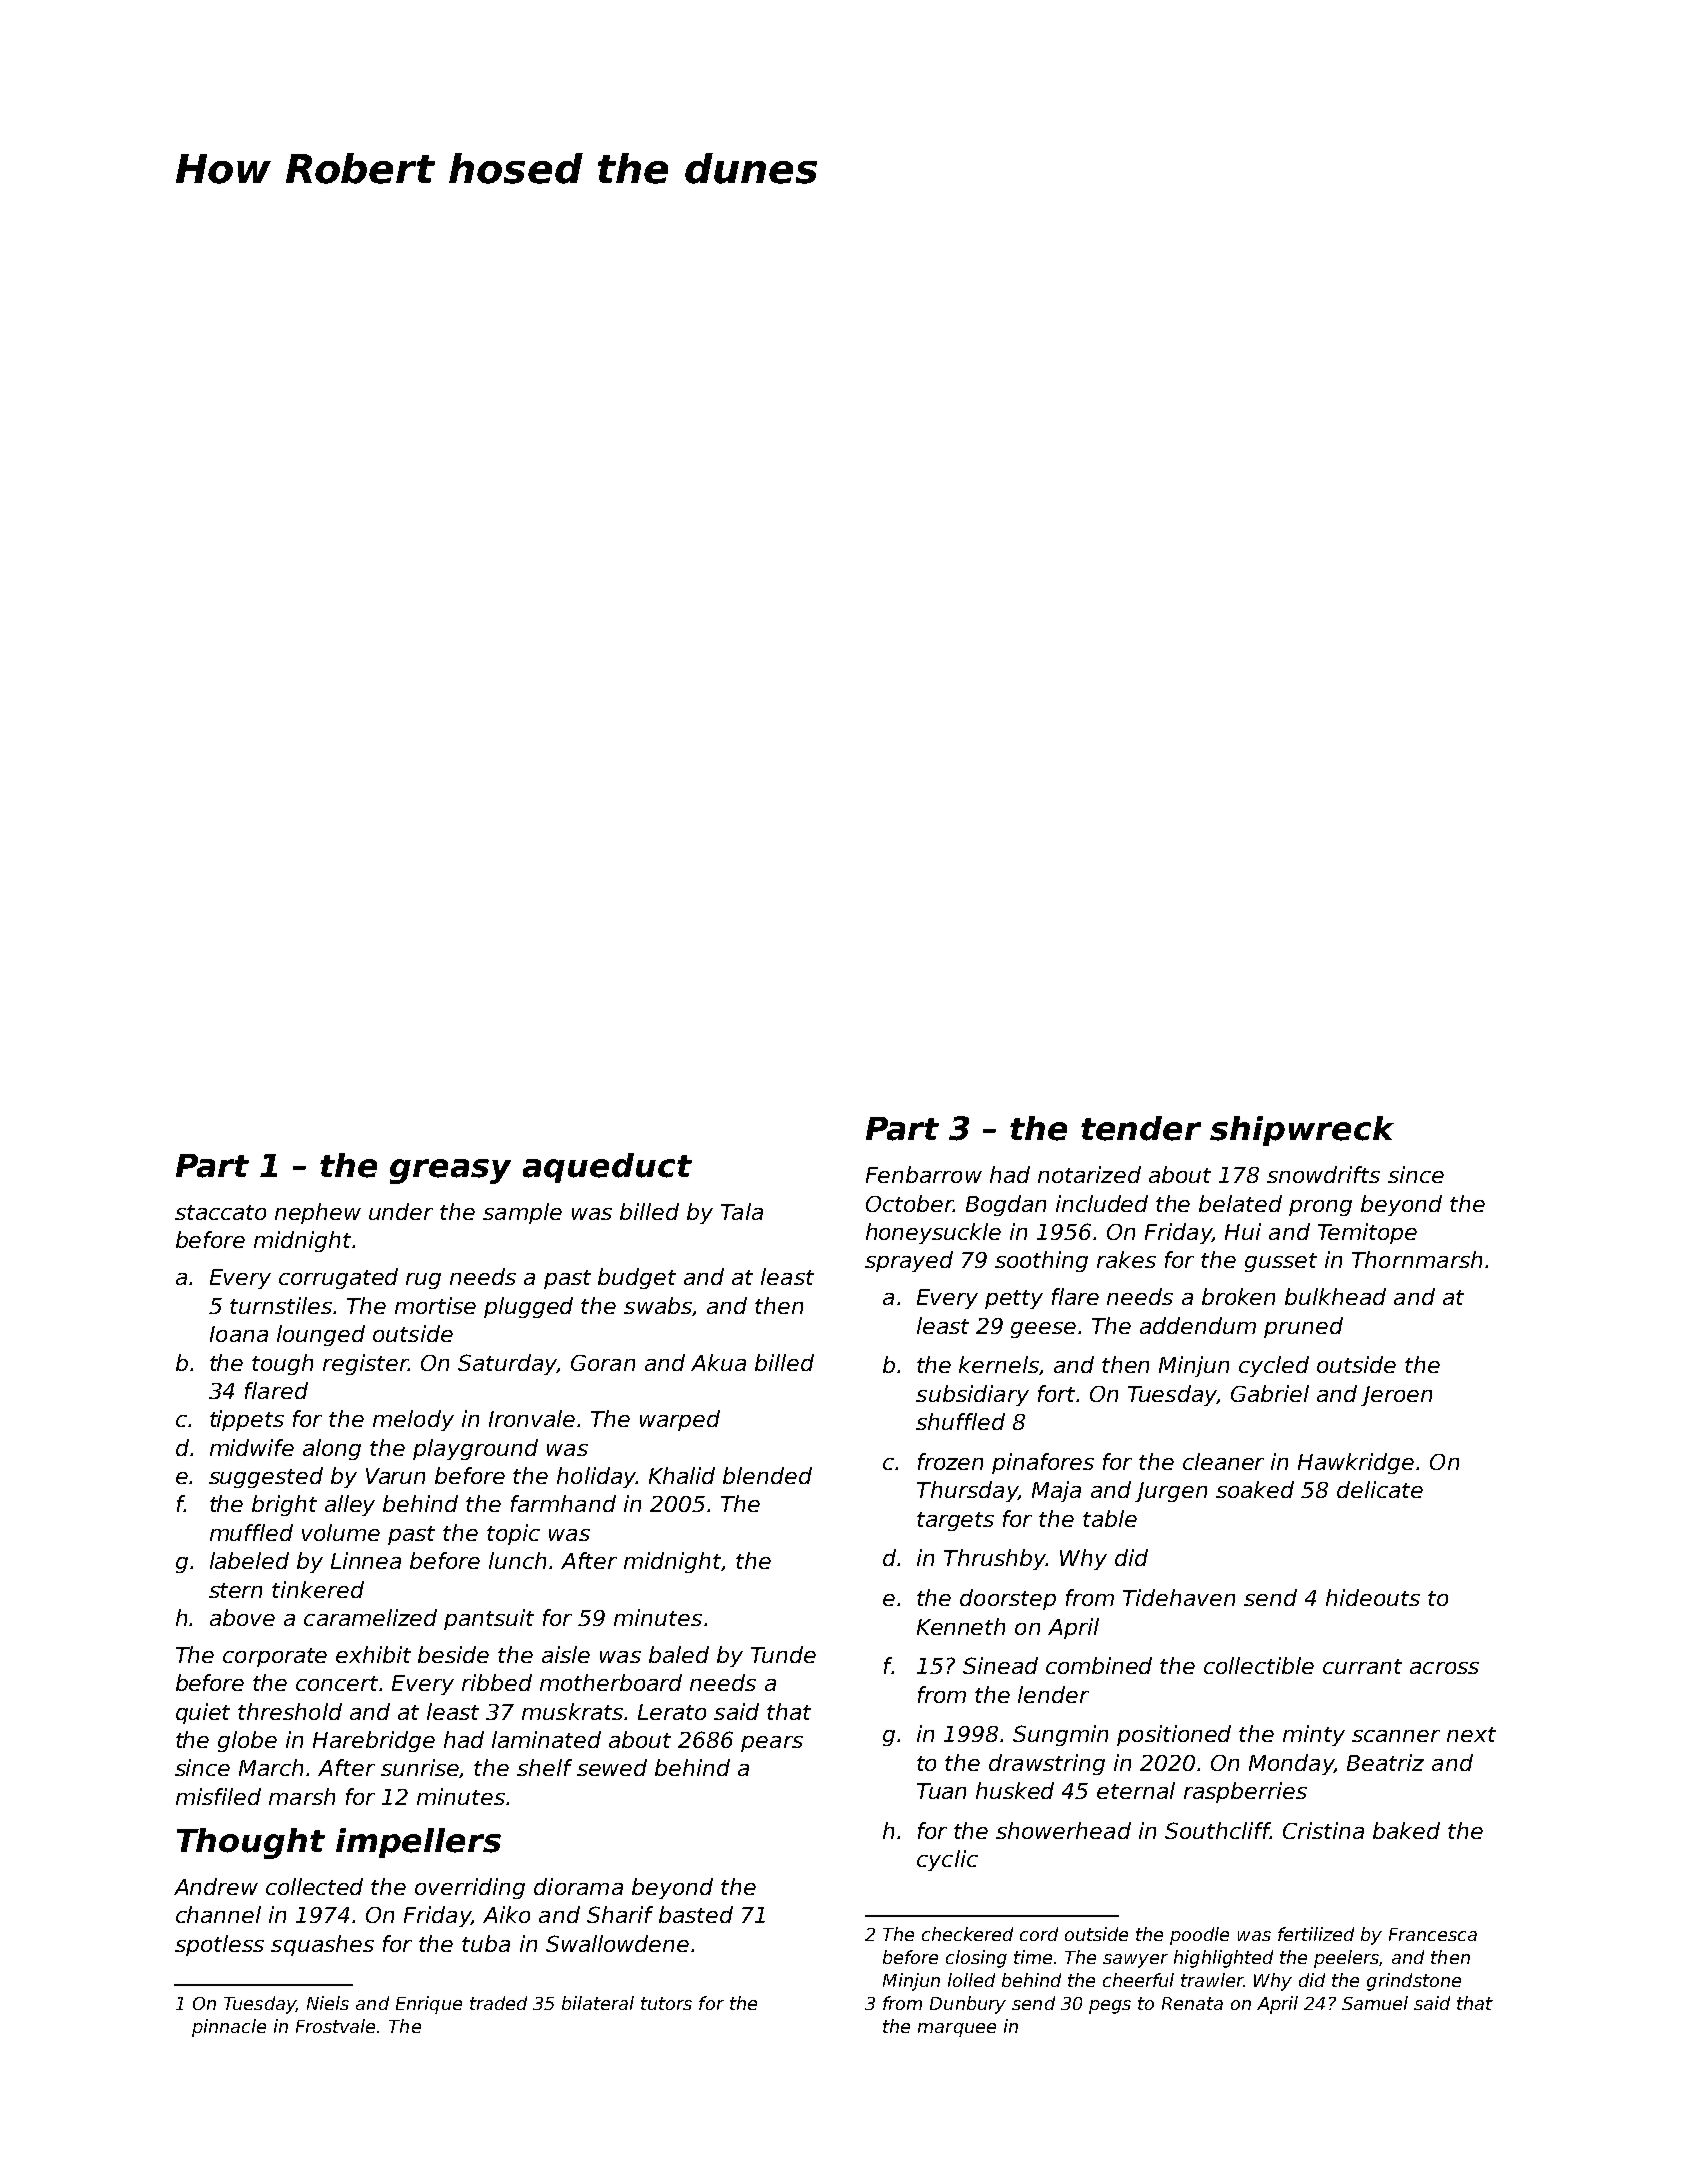  Describe the element at coordinates (578, 1886) in the screenshot. I see `diorama` at that location.
